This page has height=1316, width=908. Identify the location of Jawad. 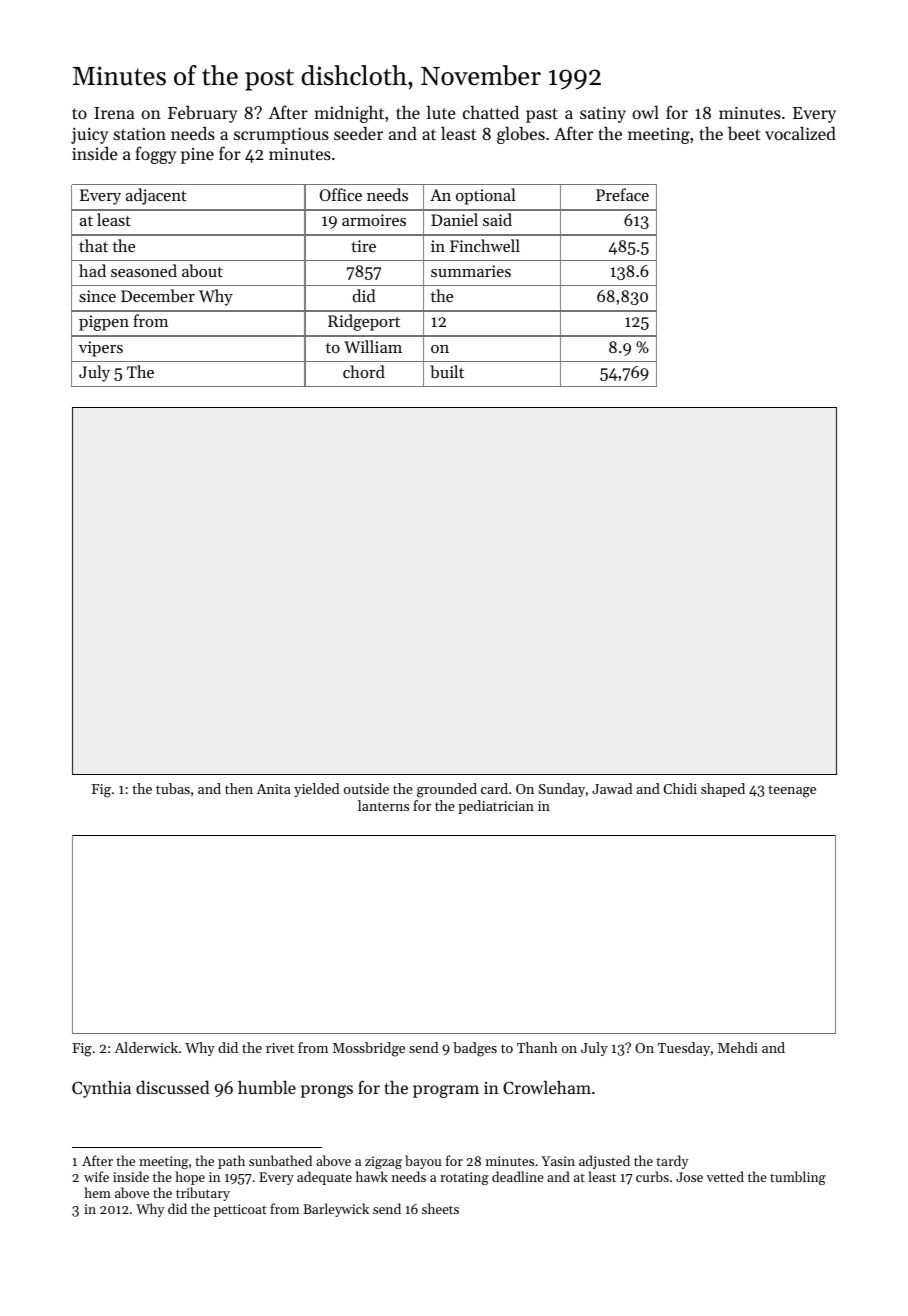
(612, 788).
